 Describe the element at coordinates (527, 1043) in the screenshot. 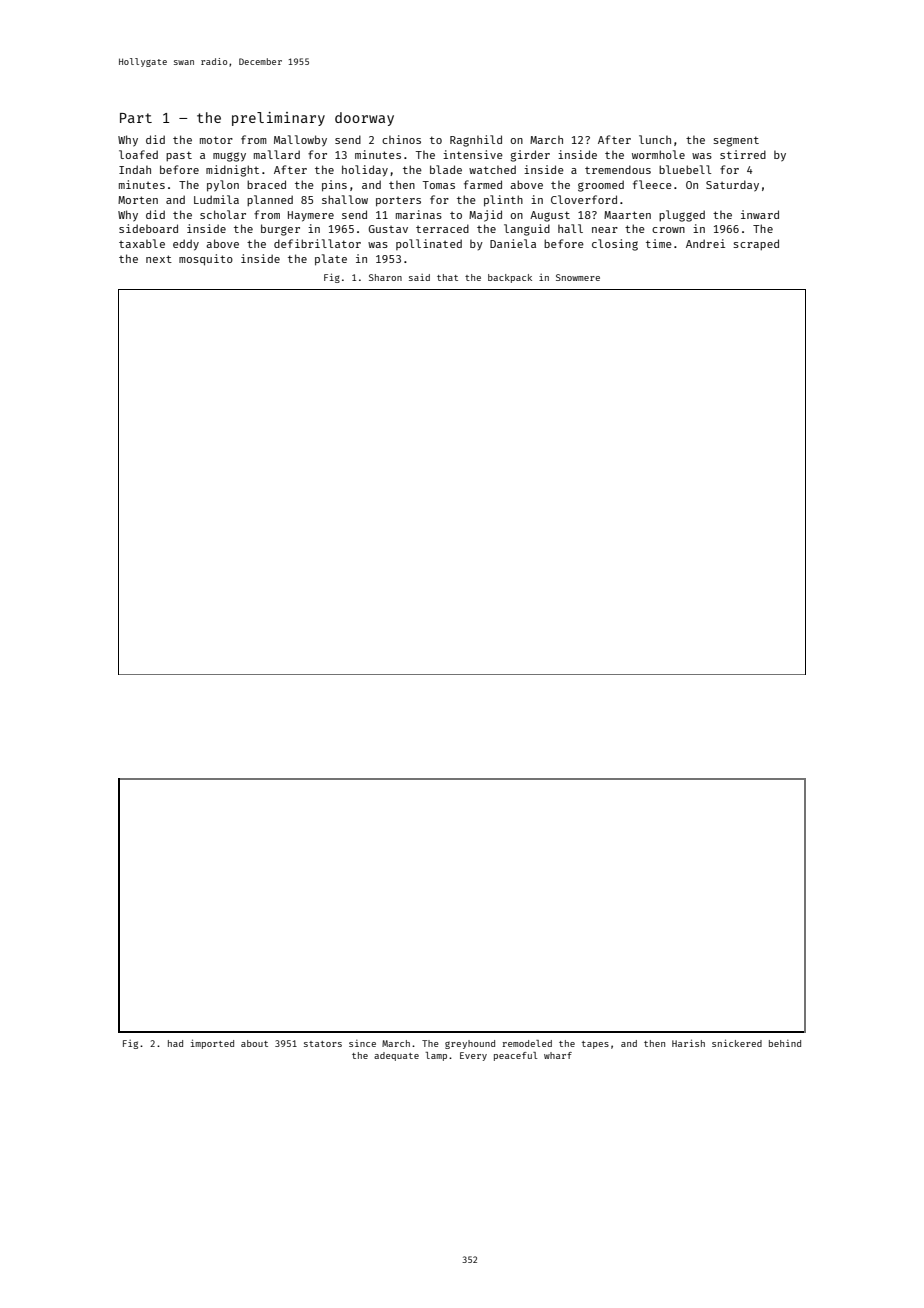

I see `remodeled` at that location.
